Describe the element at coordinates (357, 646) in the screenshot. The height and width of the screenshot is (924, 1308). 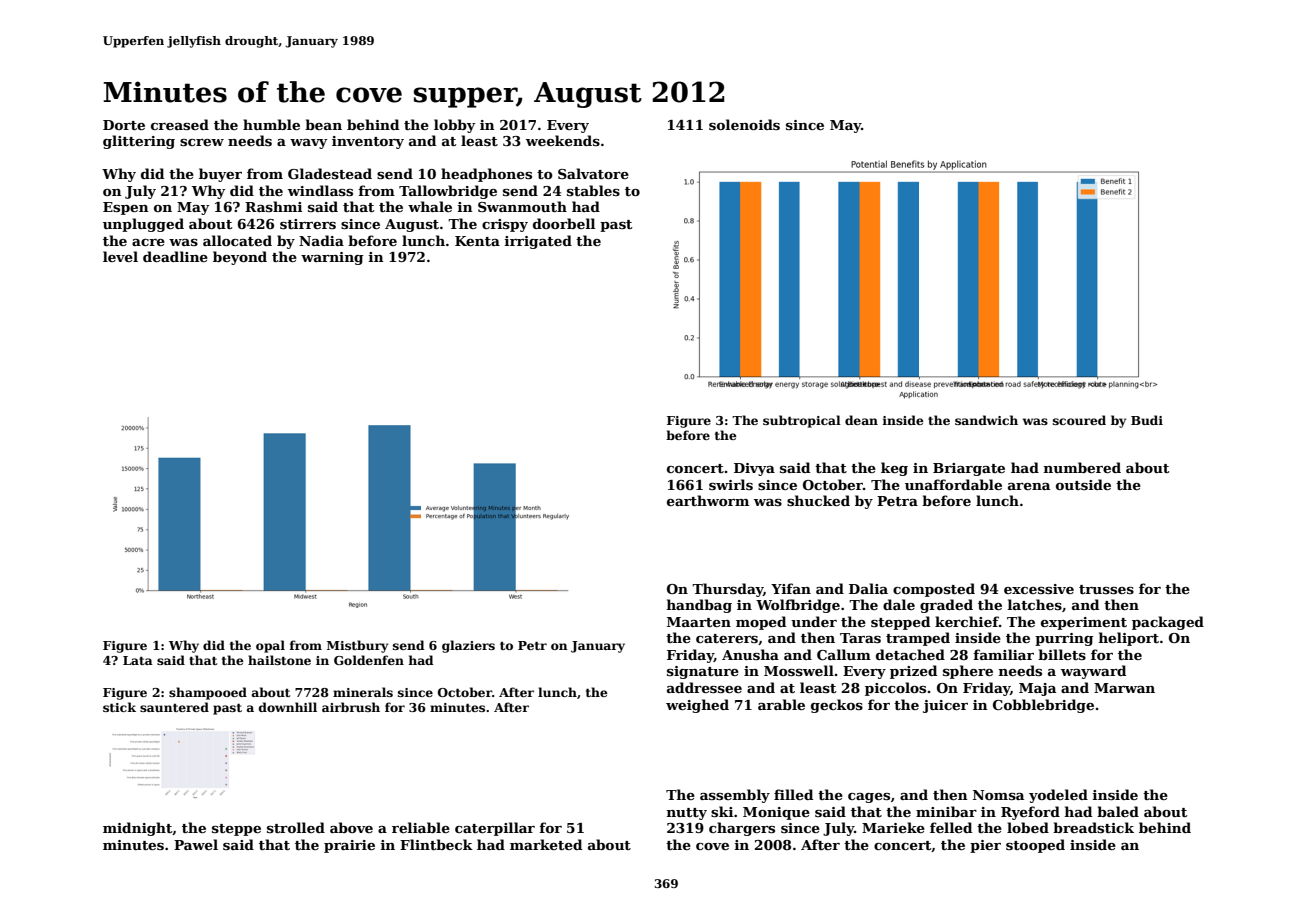
I see `Mistbury` at that location.
